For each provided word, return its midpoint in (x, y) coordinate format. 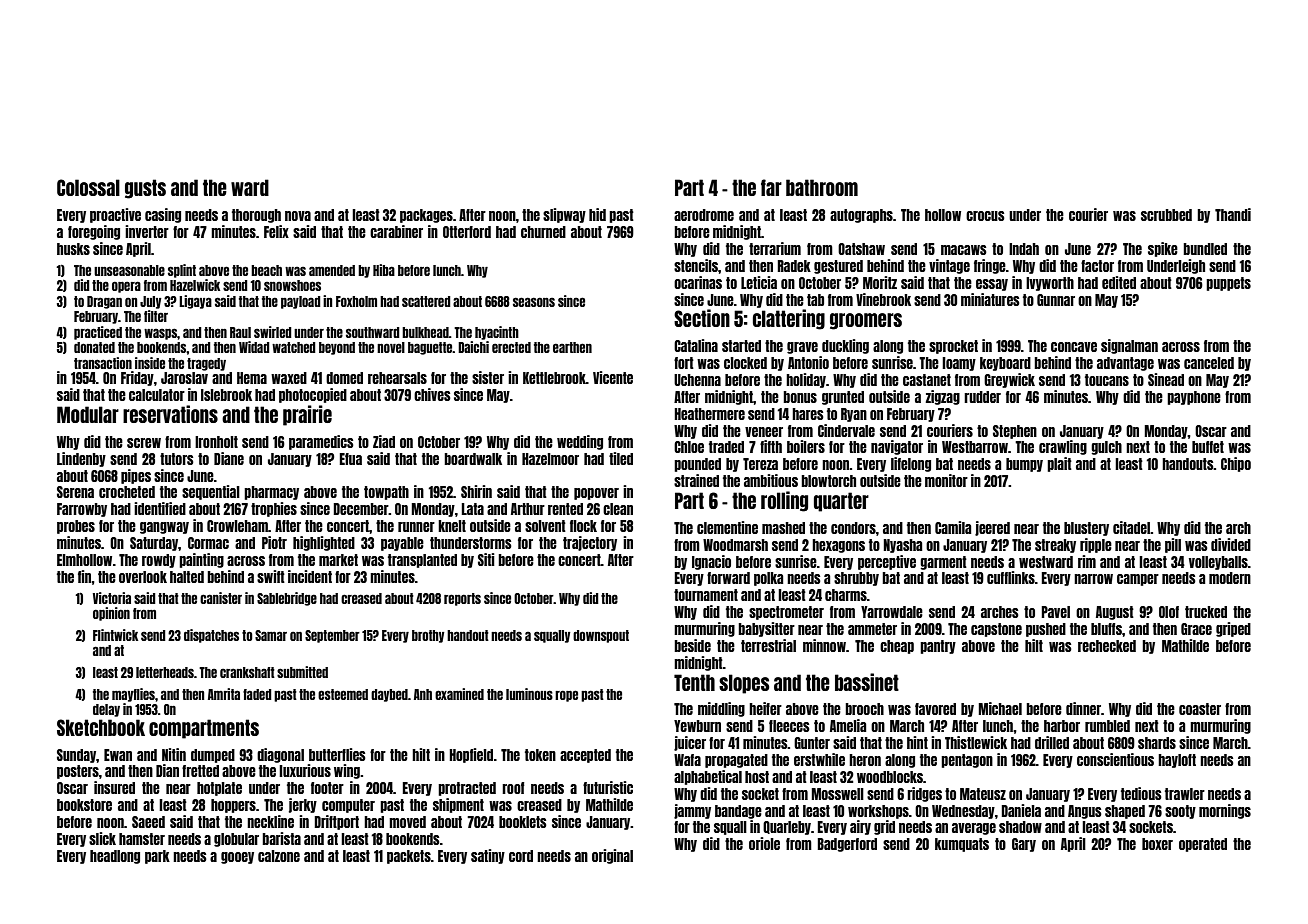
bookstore (84, 805)
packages (426, 216)
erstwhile (819, 759)
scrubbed (1166, 215)
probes (76, 527)
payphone (1194, 398)
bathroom (822, 187)
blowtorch (828, 481)
